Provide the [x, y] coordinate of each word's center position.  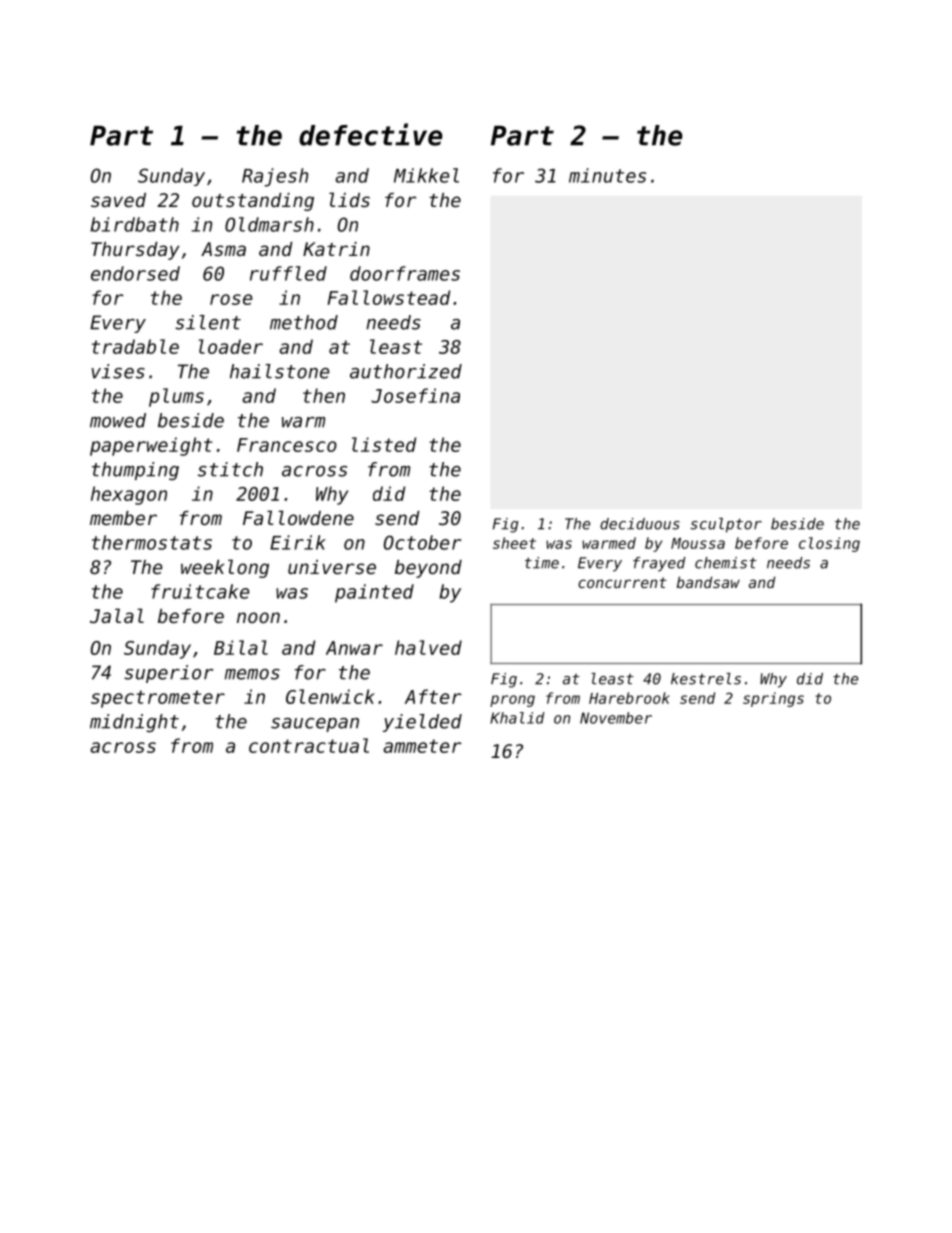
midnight [134, 723]
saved [118, 200]
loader [230, 346]
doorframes [405, 273]
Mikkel [426, 175]
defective [371, 134]
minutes [607, 175]
